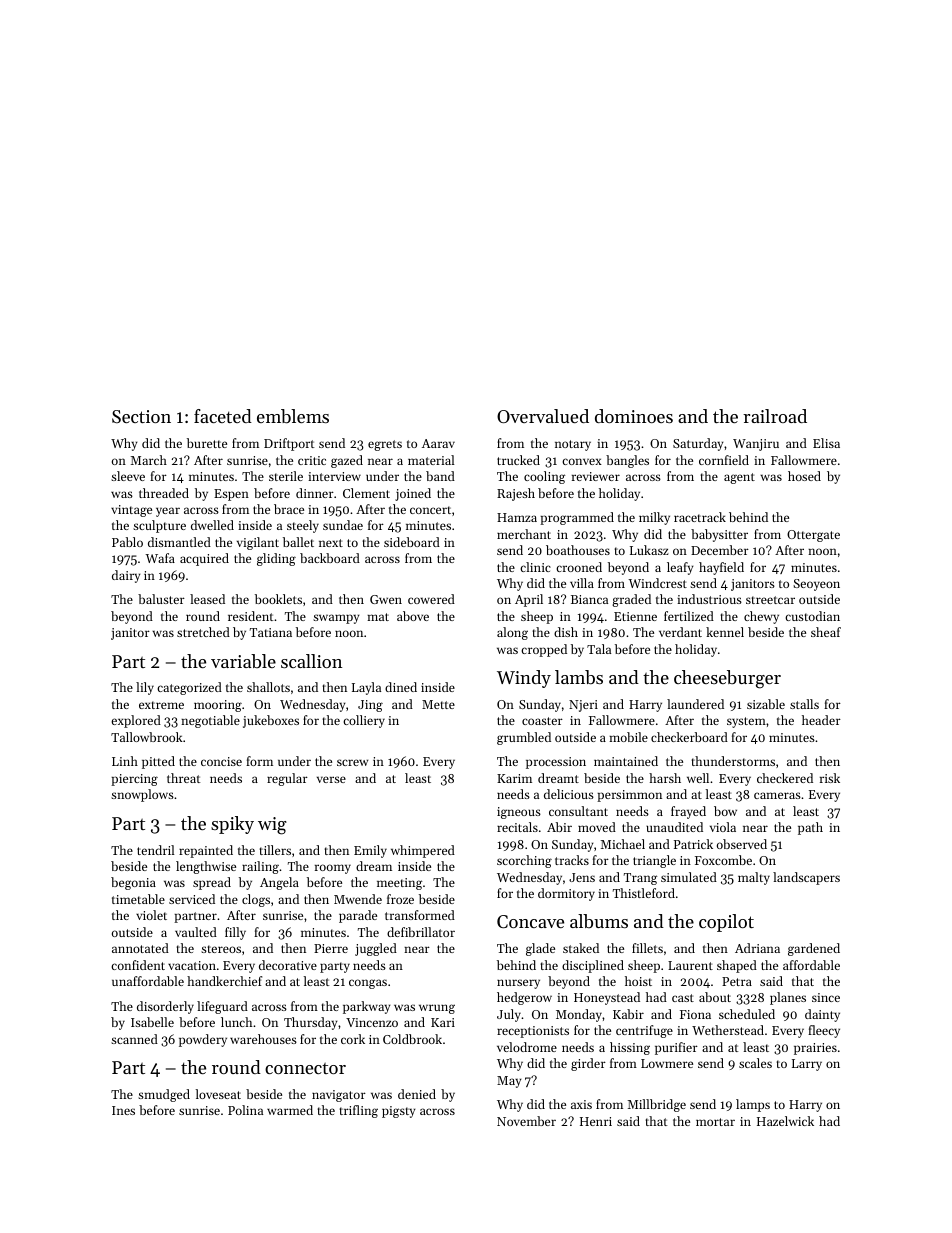 This document has width=952, height=1233. Describe the element at coordinates (358, 899) in the document. I see `Mwende` at that location.
